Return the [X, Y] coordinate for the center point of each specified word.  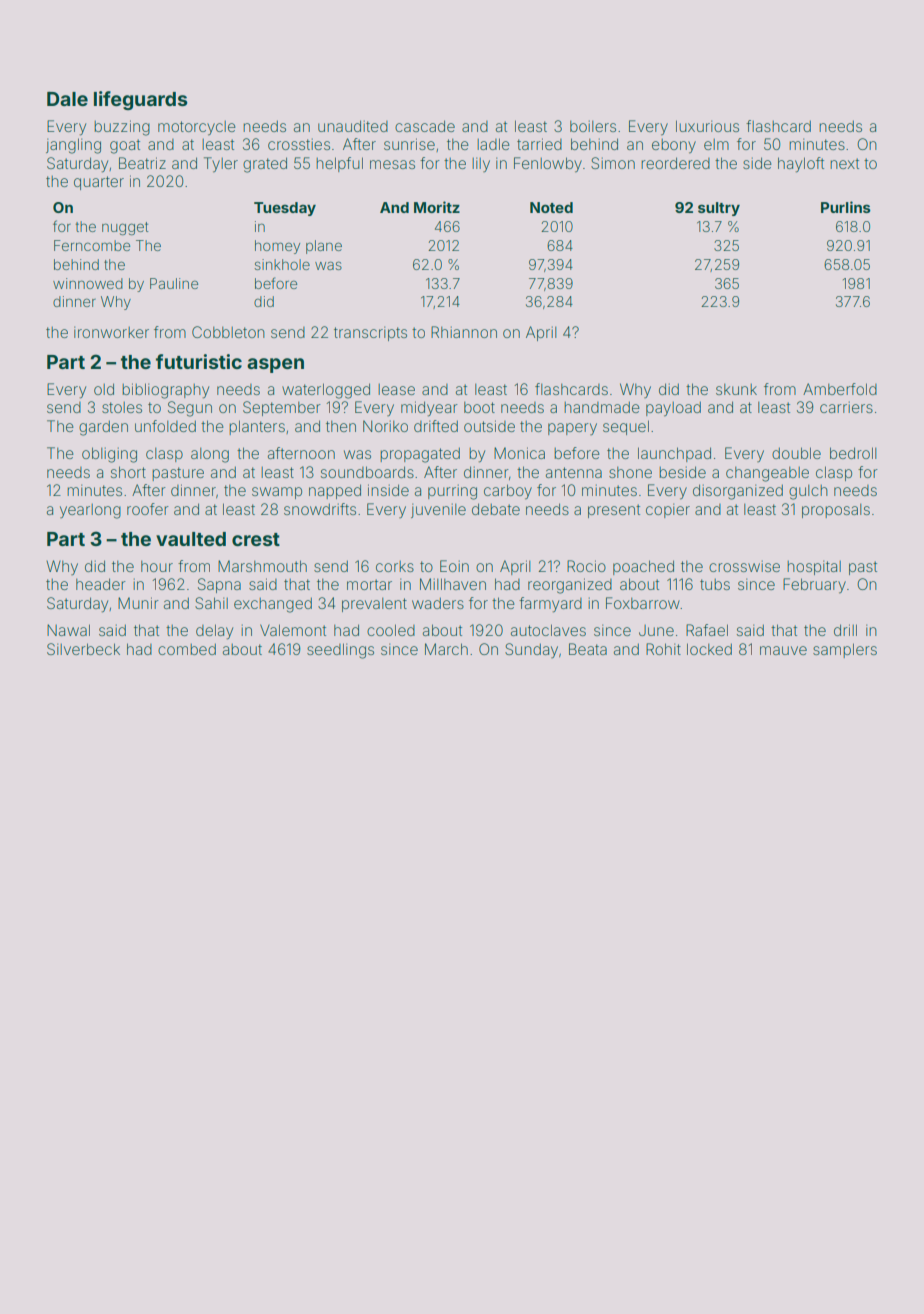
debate [496, 509]
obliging [109, 455]
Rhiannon [464, 332]
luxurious [707, 126]
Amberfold [840, 389]
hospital [814, 567]
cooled [391, 630]
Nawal [68, 630]
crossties [299, 144]
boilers [593, 126]
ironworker [111, 332]
